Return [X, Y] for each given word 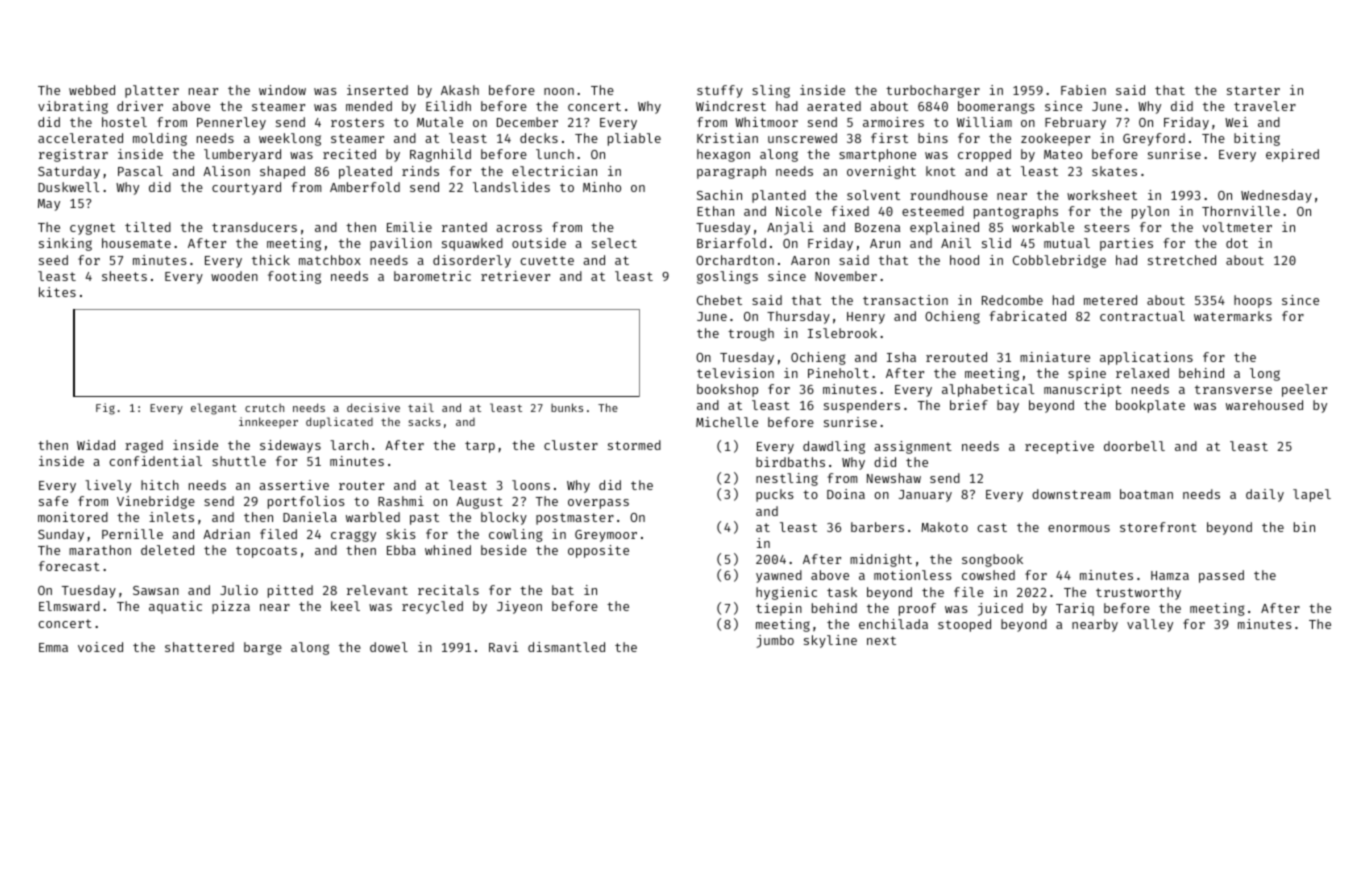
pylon [1150, 212]
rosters [357, 122]
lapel [1312, 495]
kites [57, 292]
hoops [1253, 301]
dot [1237, 243]
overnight [881, 172]
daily [1265, 495]
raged [144, 446]
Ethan [715, 211]
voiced [100, 647]
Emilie [409, 227]
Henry [866, 318]
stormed [634, 445]
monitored [73, 517]
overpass [598, 504]
